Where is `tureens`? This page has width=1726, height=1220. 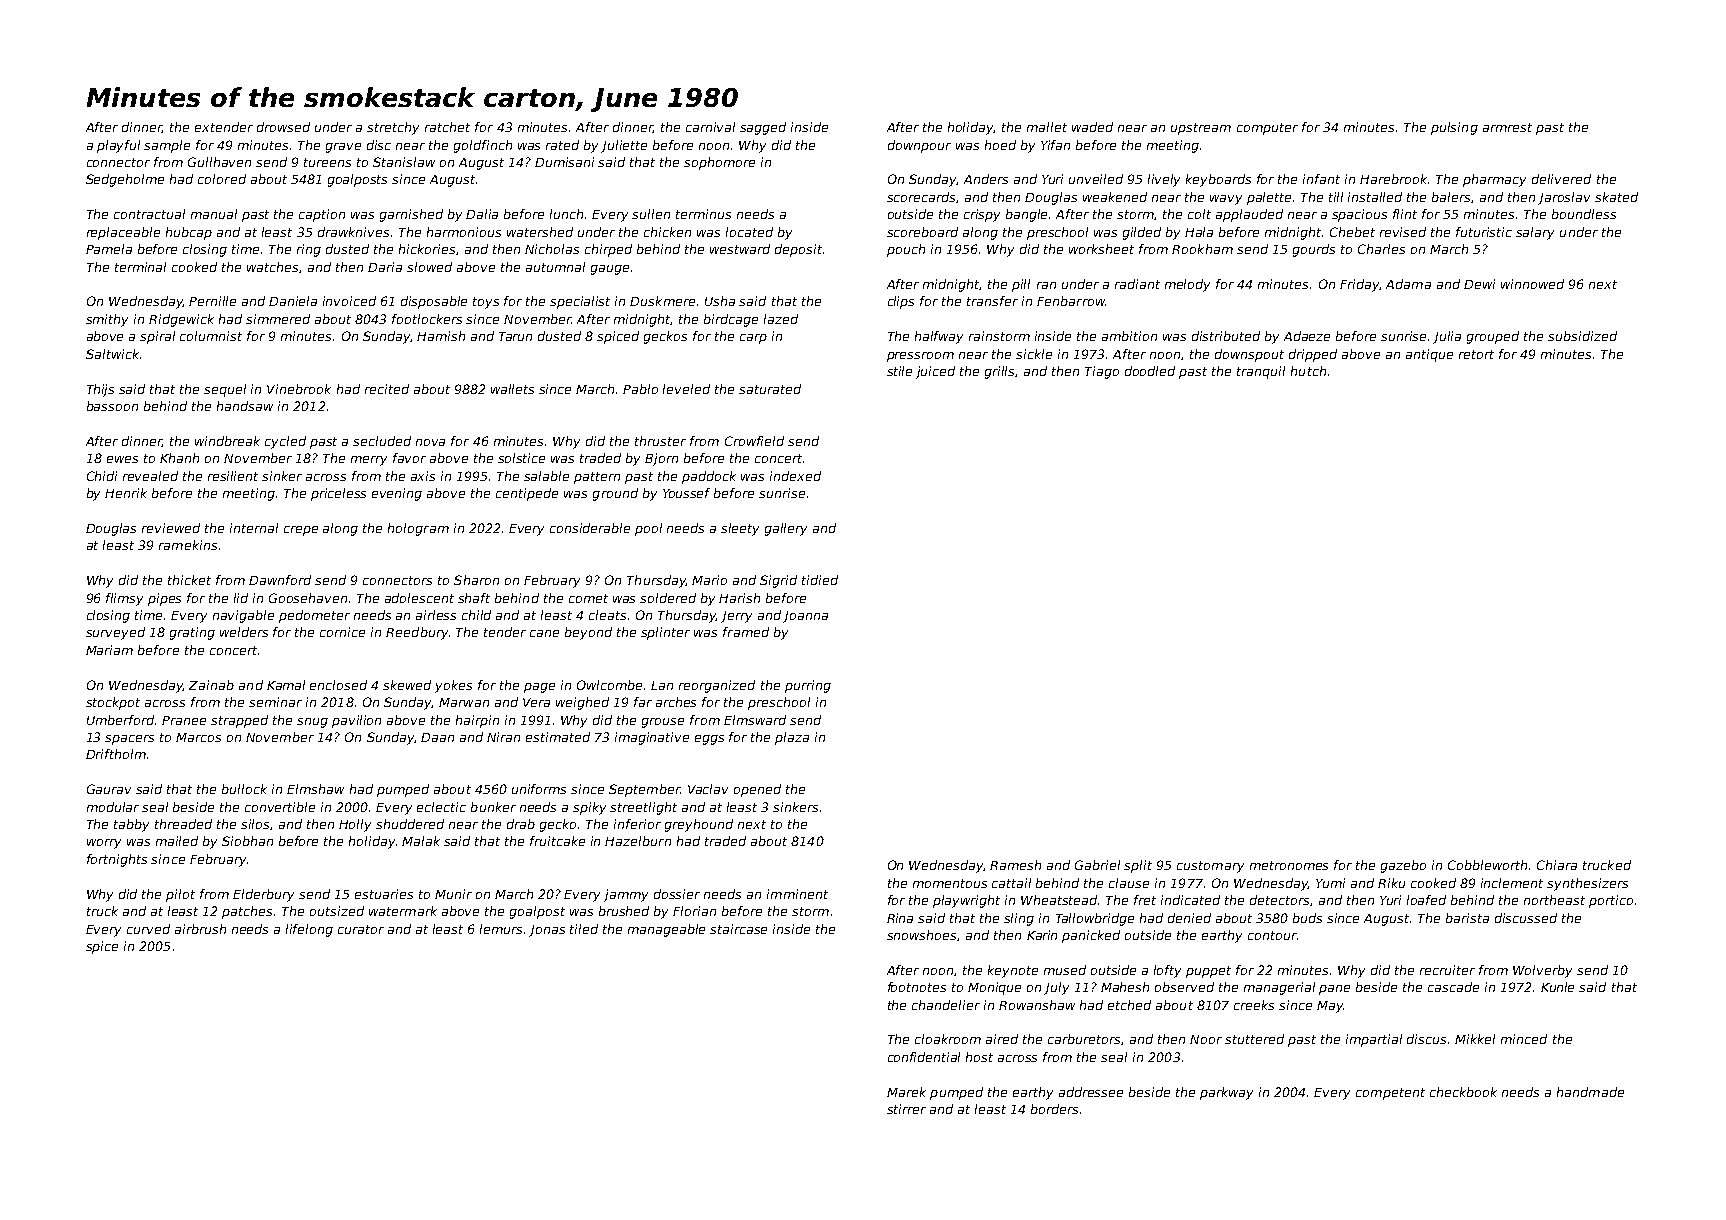
tureens is located at coordinates (327, 162).
